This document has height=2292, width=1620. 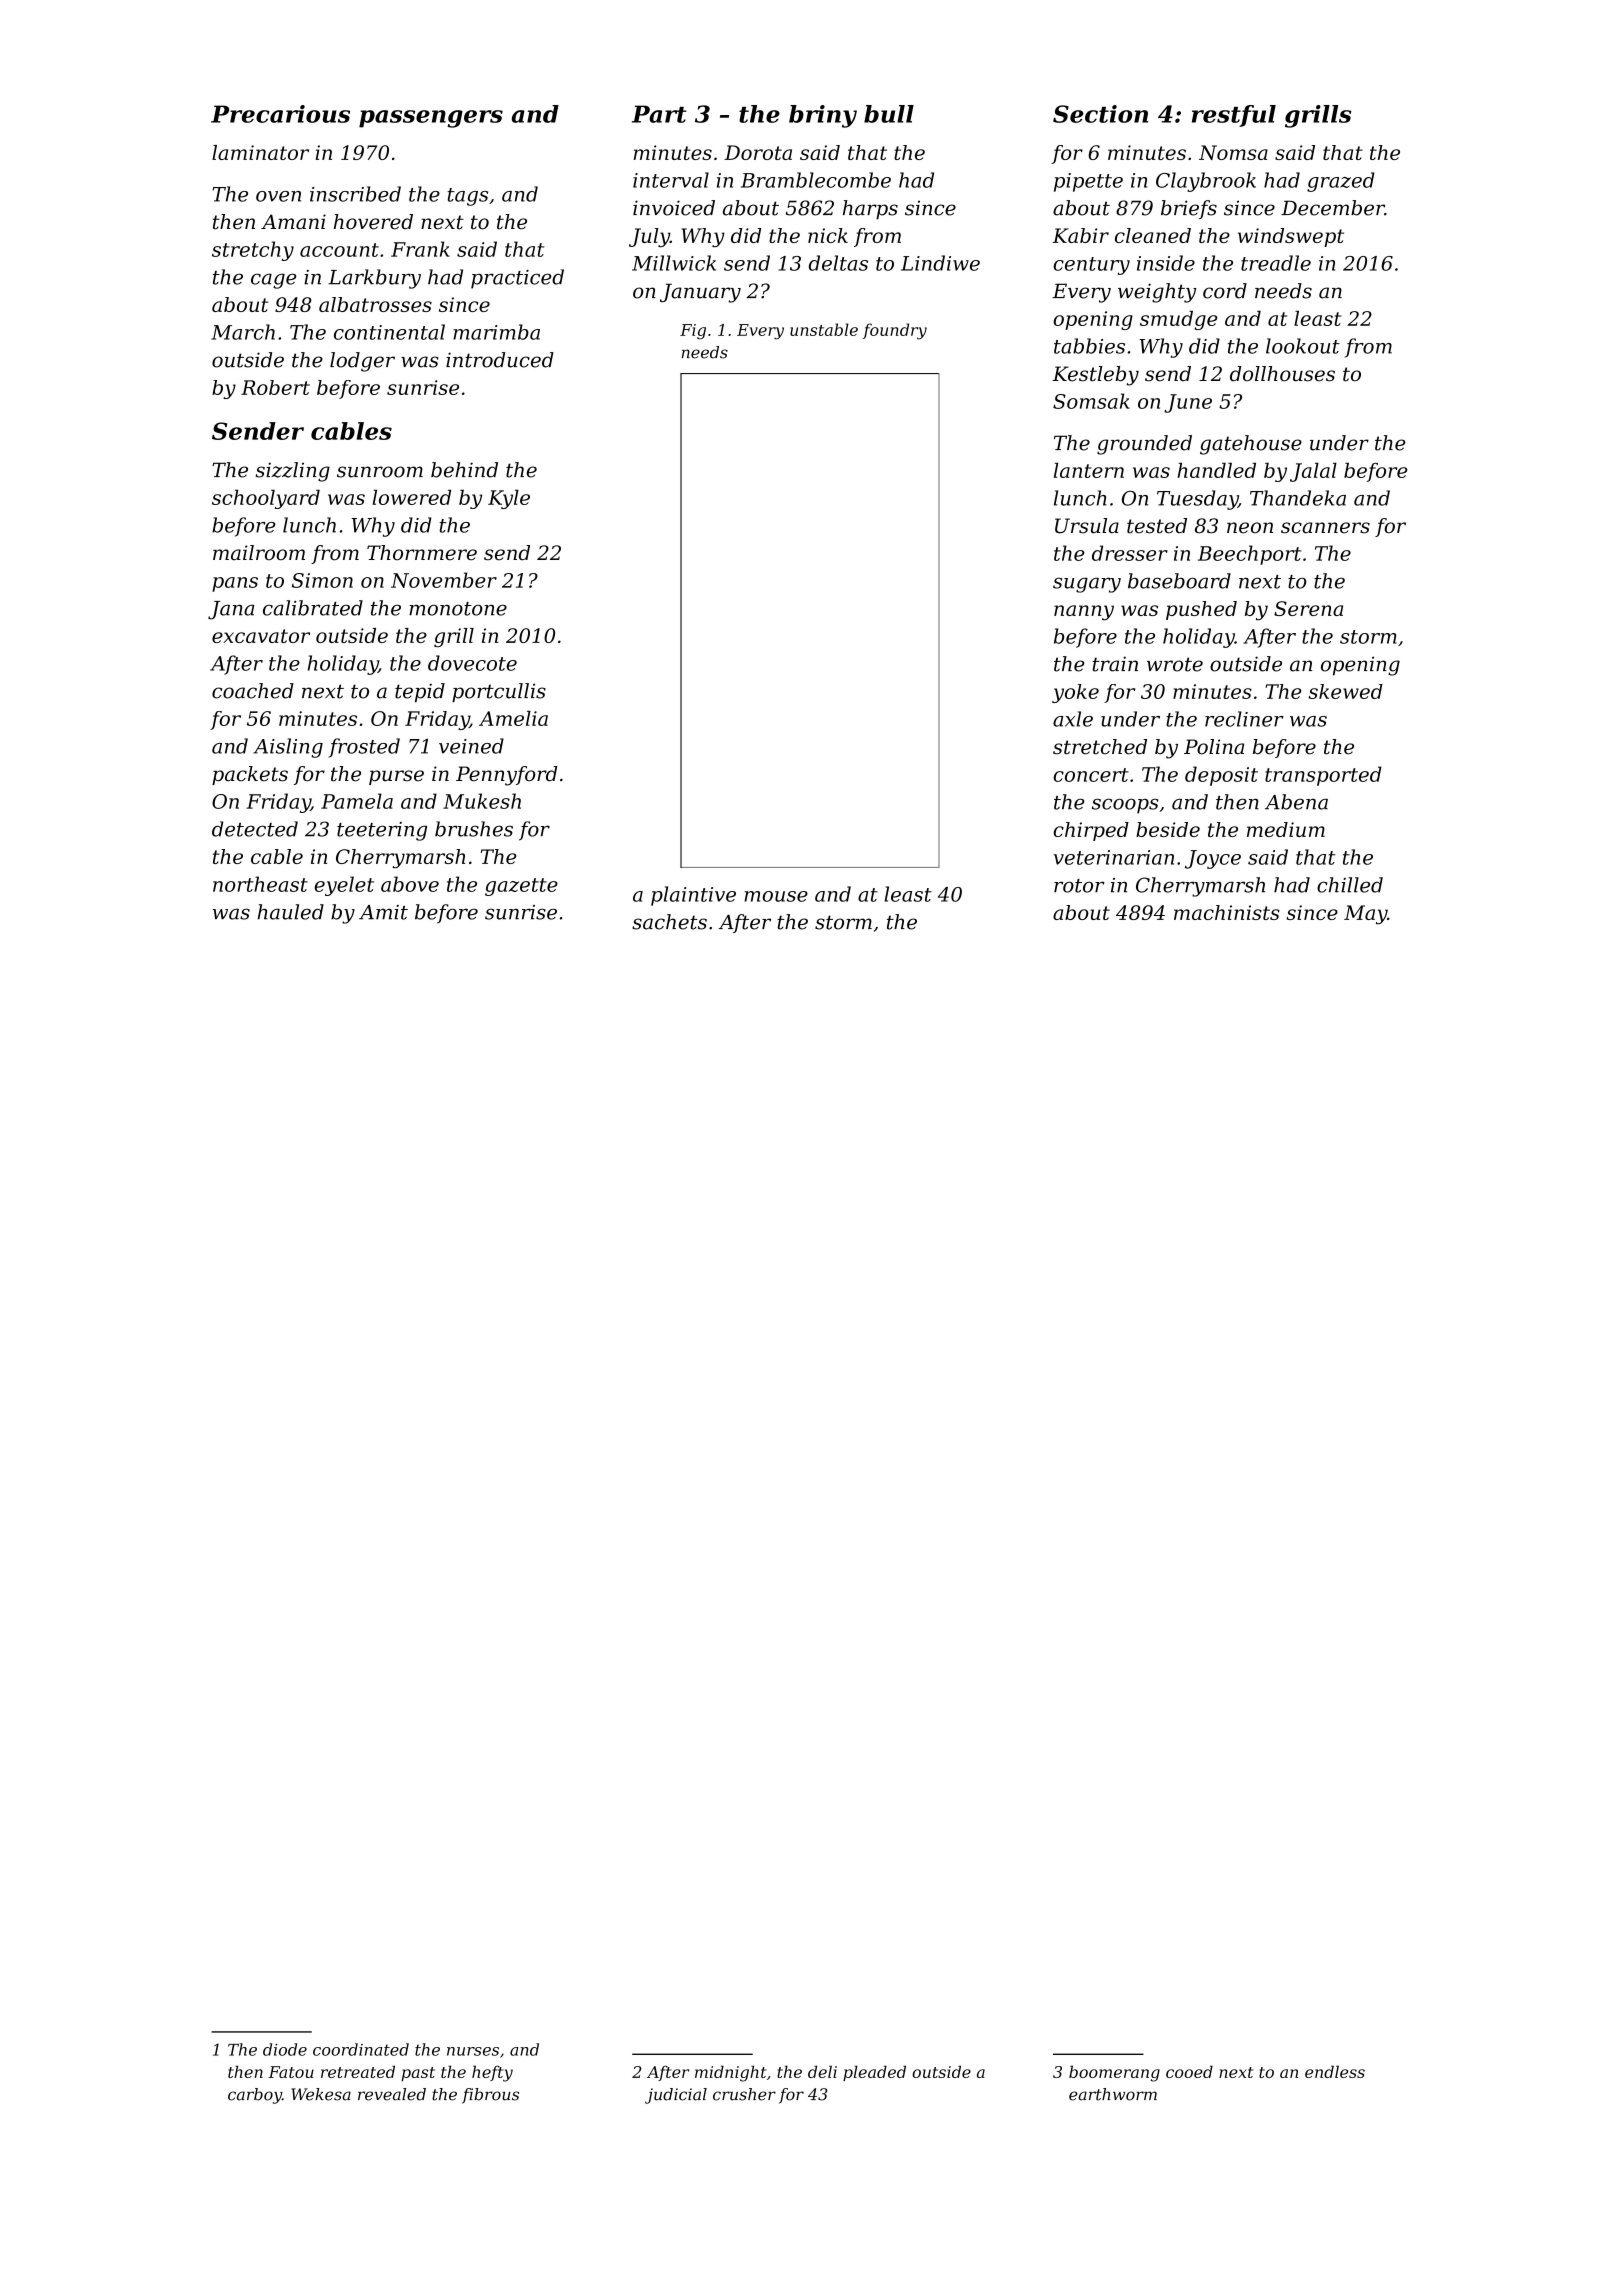 I want to click on restful, so click(x=1234, y=116).
